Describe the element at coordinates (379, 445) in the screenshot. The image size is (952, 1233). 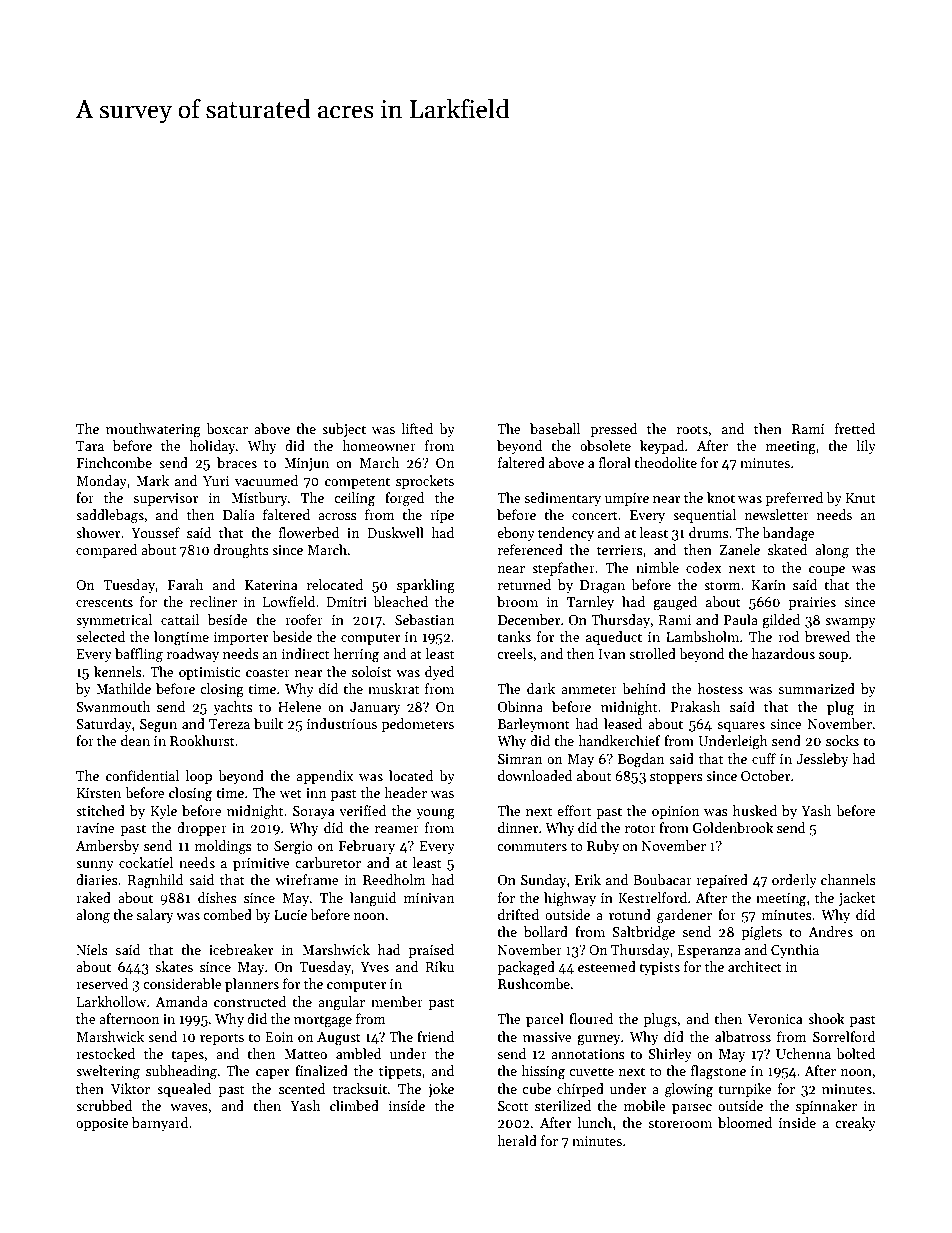
I see `homeowner` at that location.
